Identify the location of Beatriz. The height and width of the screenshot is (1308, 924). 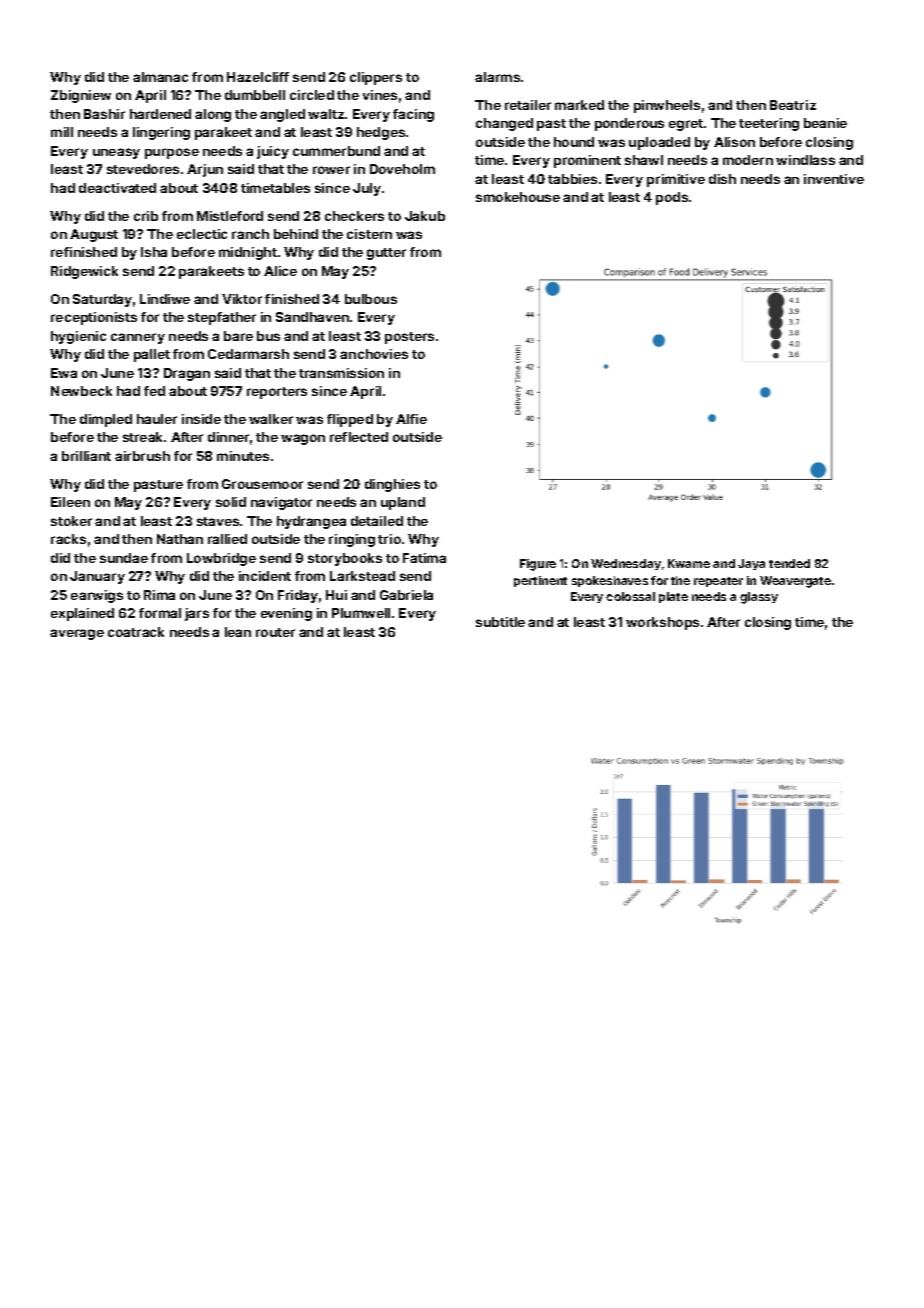
(793, 105).
